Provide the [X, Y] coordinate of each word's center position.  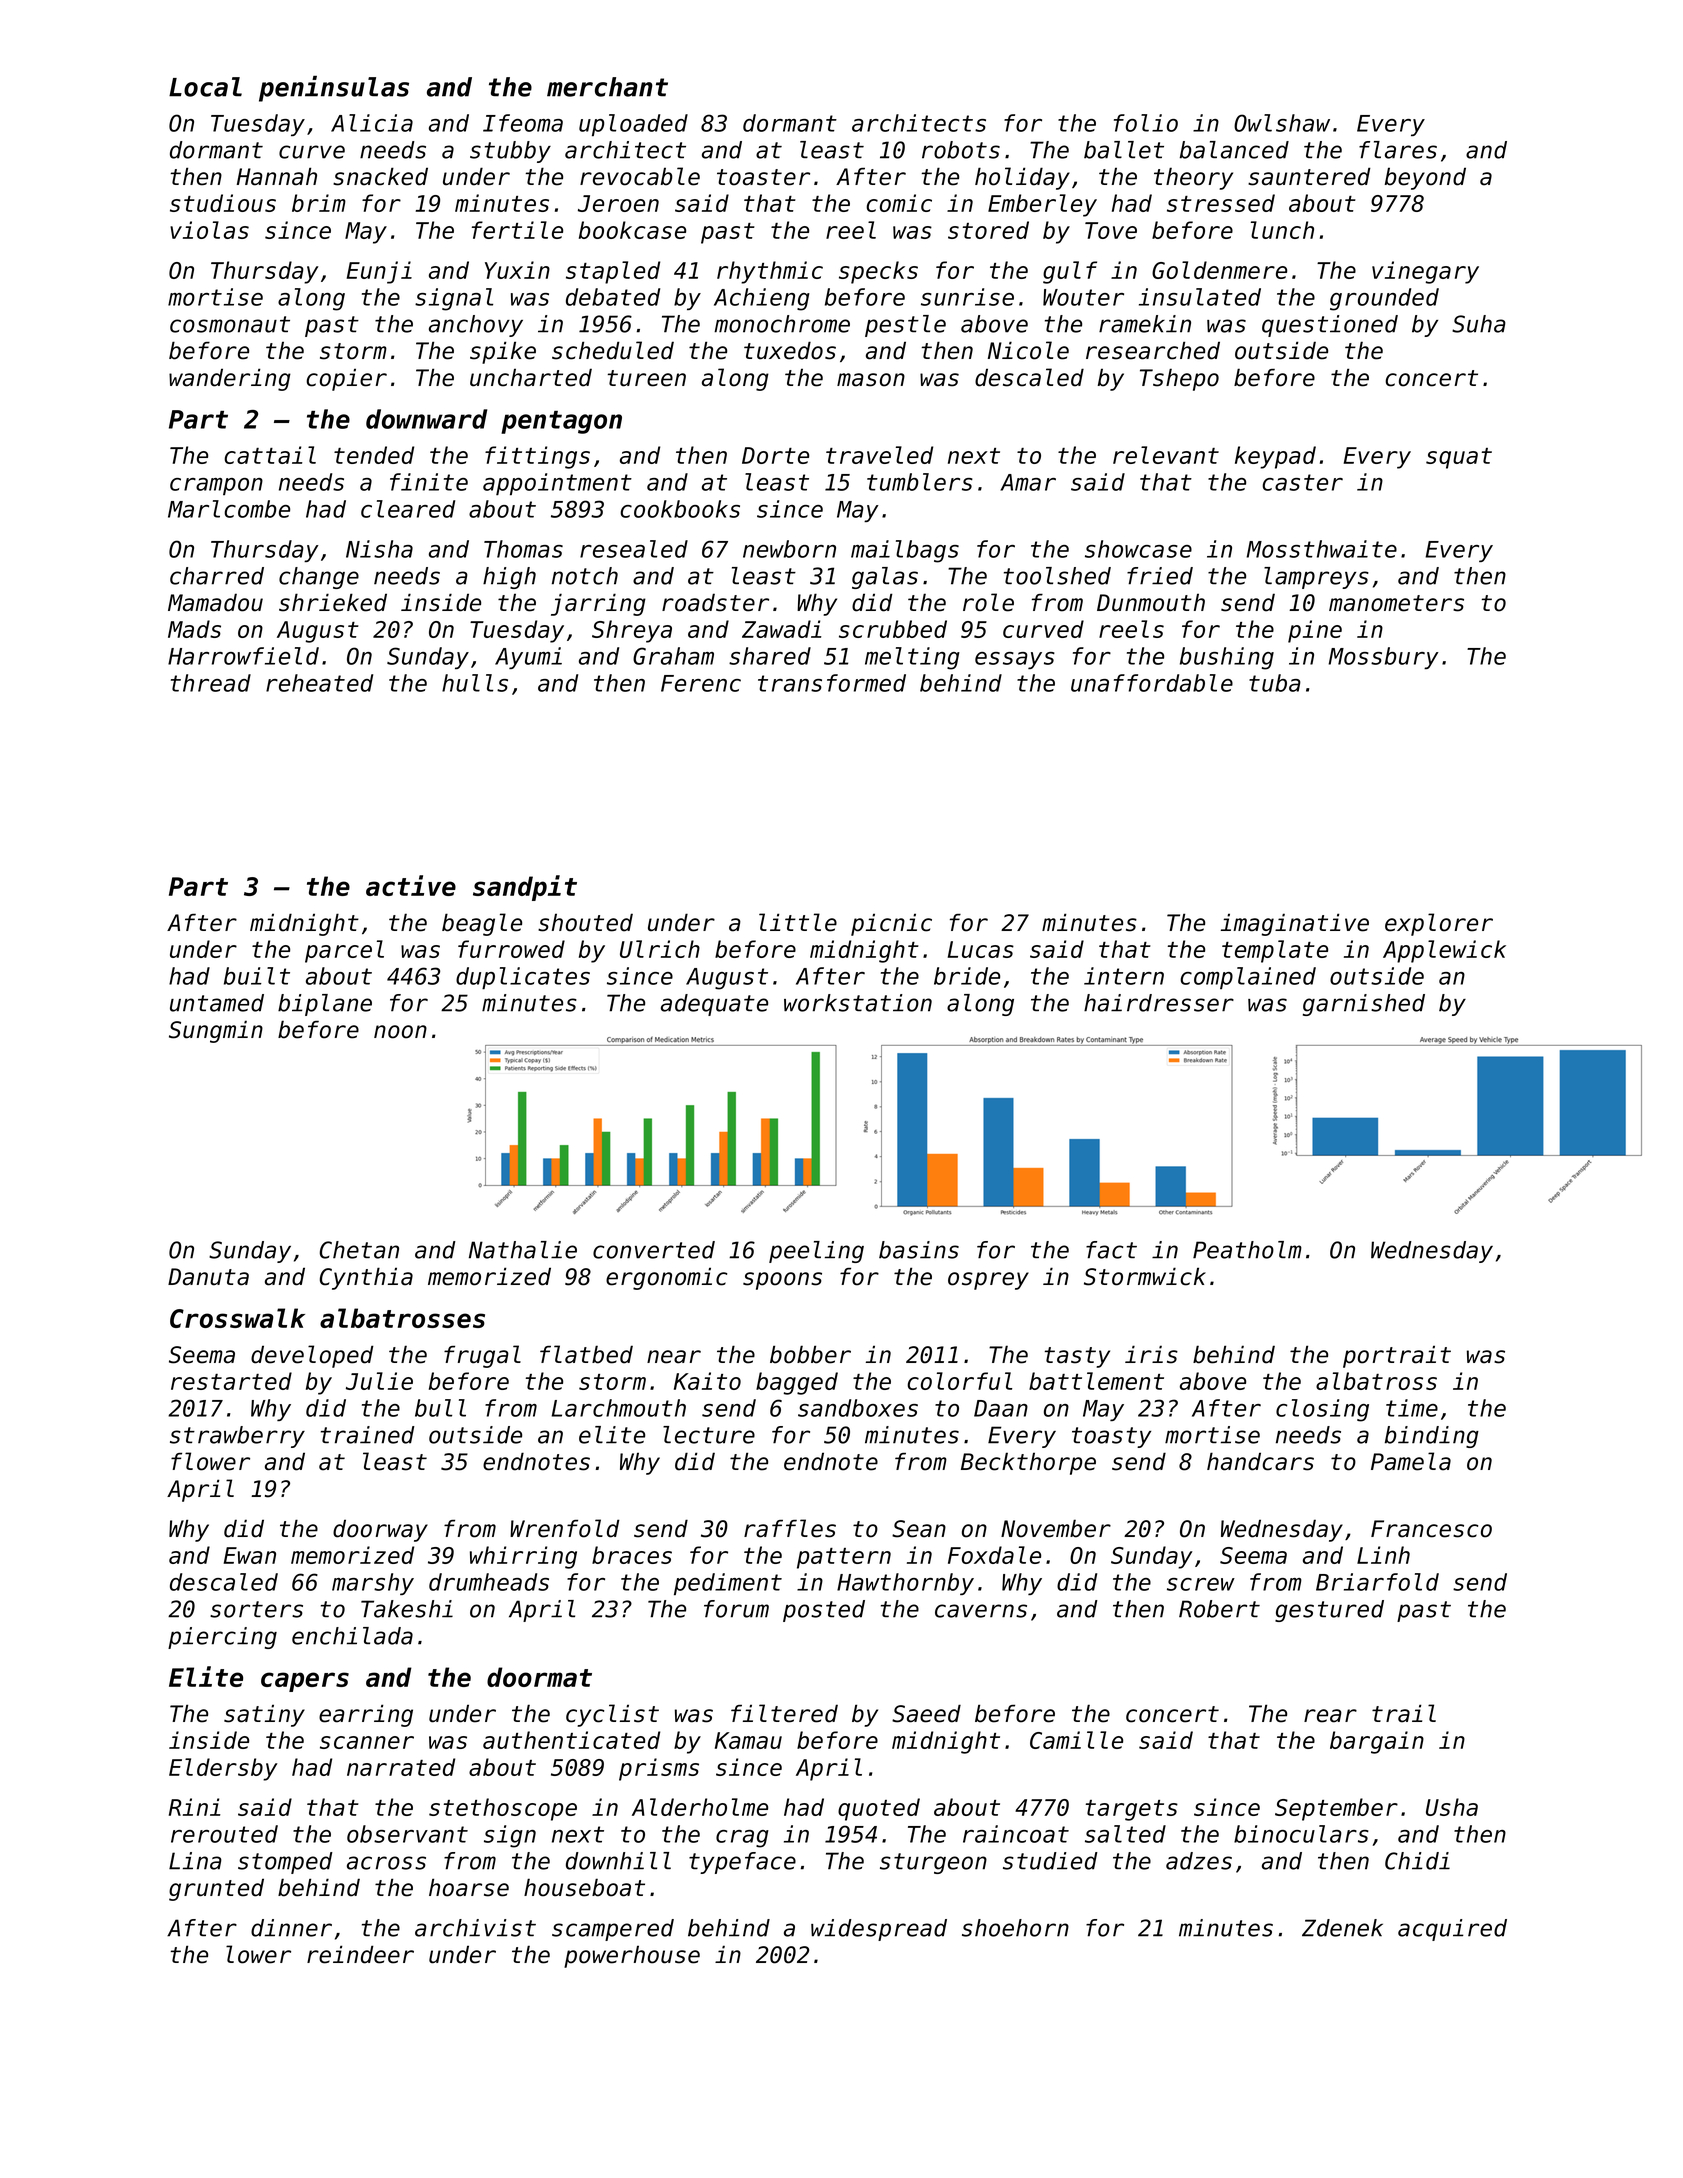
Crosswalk [237, 1318]
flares [1398, 150]
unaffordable [1152, 683]
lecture [709, 1435]
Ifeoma [523, 123]
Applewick [1444, 951]
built [257, 976]
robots [961, 150]
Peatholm [1247, 1250]
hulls [475, 683]
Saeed [926, 1713]
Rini [194, 1807]
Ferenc [701, 683]
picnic [891, 924]
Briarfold [1377, 1582]
